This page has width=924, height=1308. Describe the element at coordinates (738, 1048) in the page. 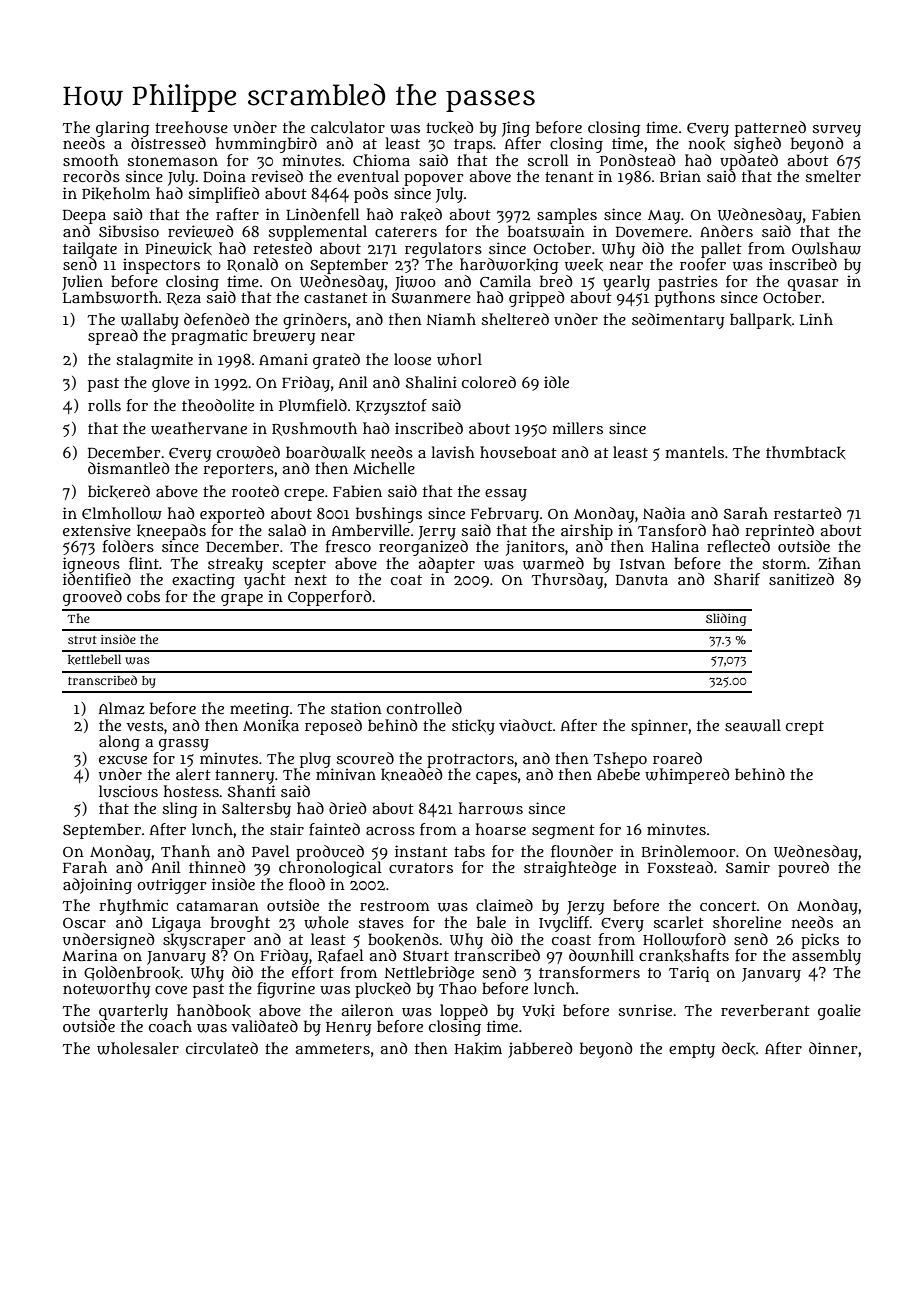

I see `deck` at that location.
